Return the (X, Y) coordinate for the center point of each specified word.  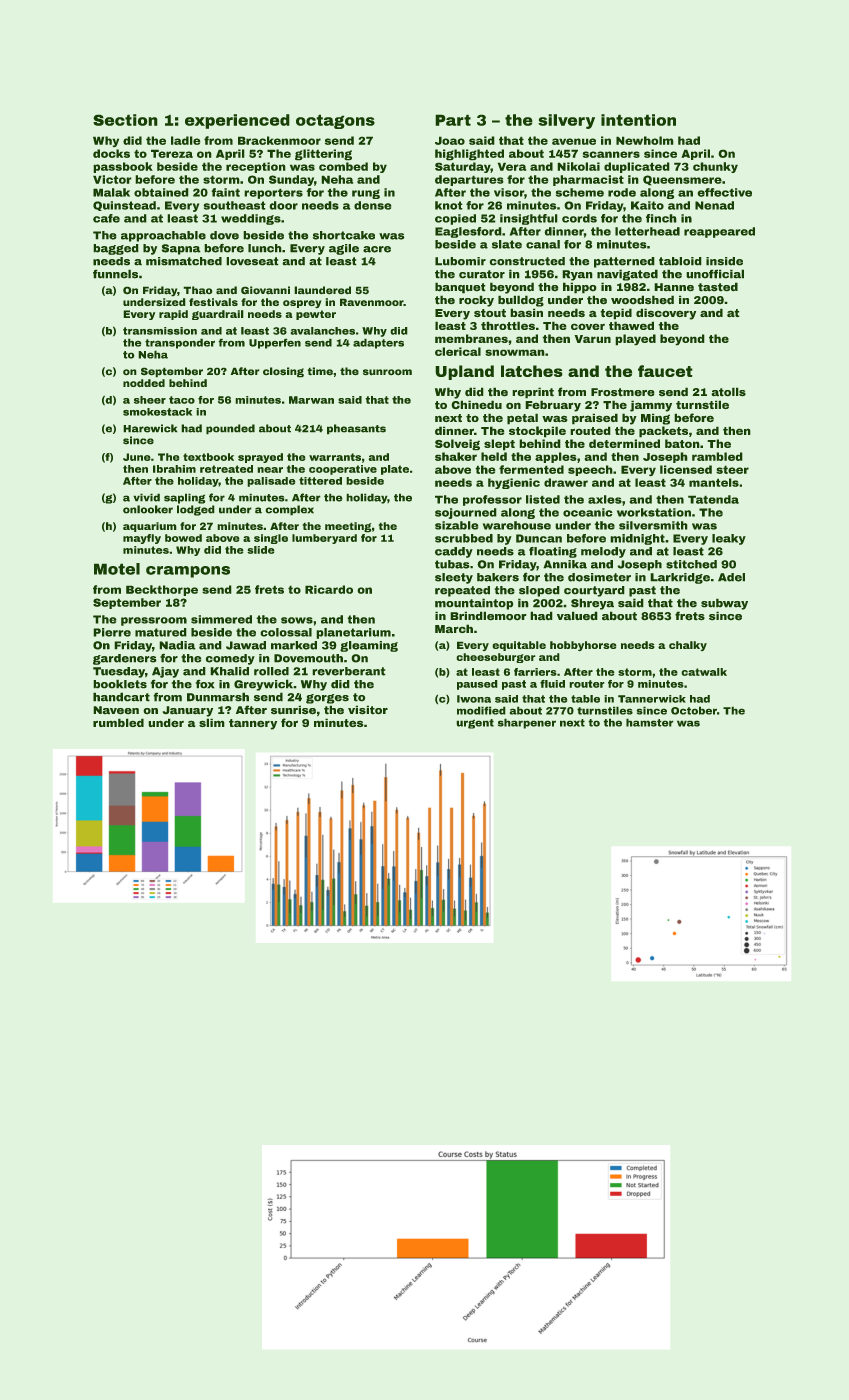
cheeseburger (496, 658)
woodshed (642, 300)
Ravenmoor (372, 302)
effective (724, 192)
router (587, 684)
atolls (728, 392)
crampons (188, 572)
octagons (335, 121)
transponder (180, 343)
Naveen (116, 710)
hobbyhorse (583, 646)
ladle (186, 140)
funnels (115, 274)
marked (294, 645)
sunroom (387, 372)
